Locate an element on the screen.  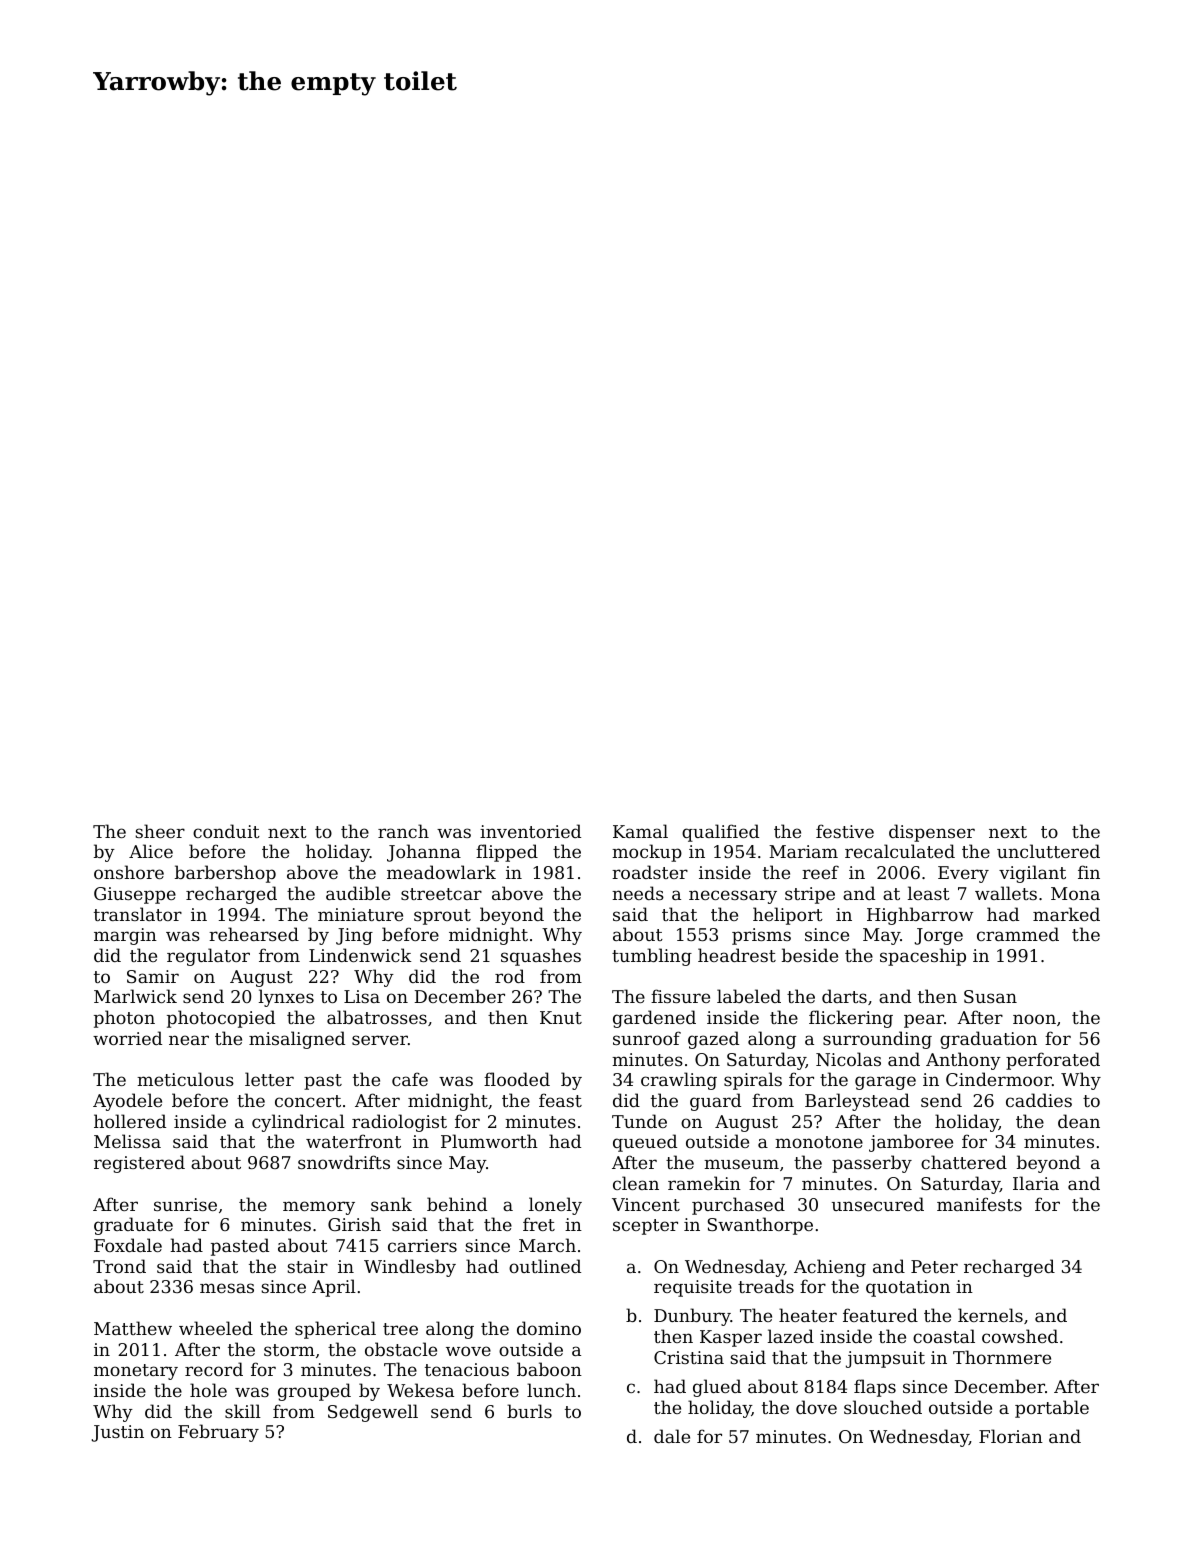
needs is located at coordinates (638, 893).
